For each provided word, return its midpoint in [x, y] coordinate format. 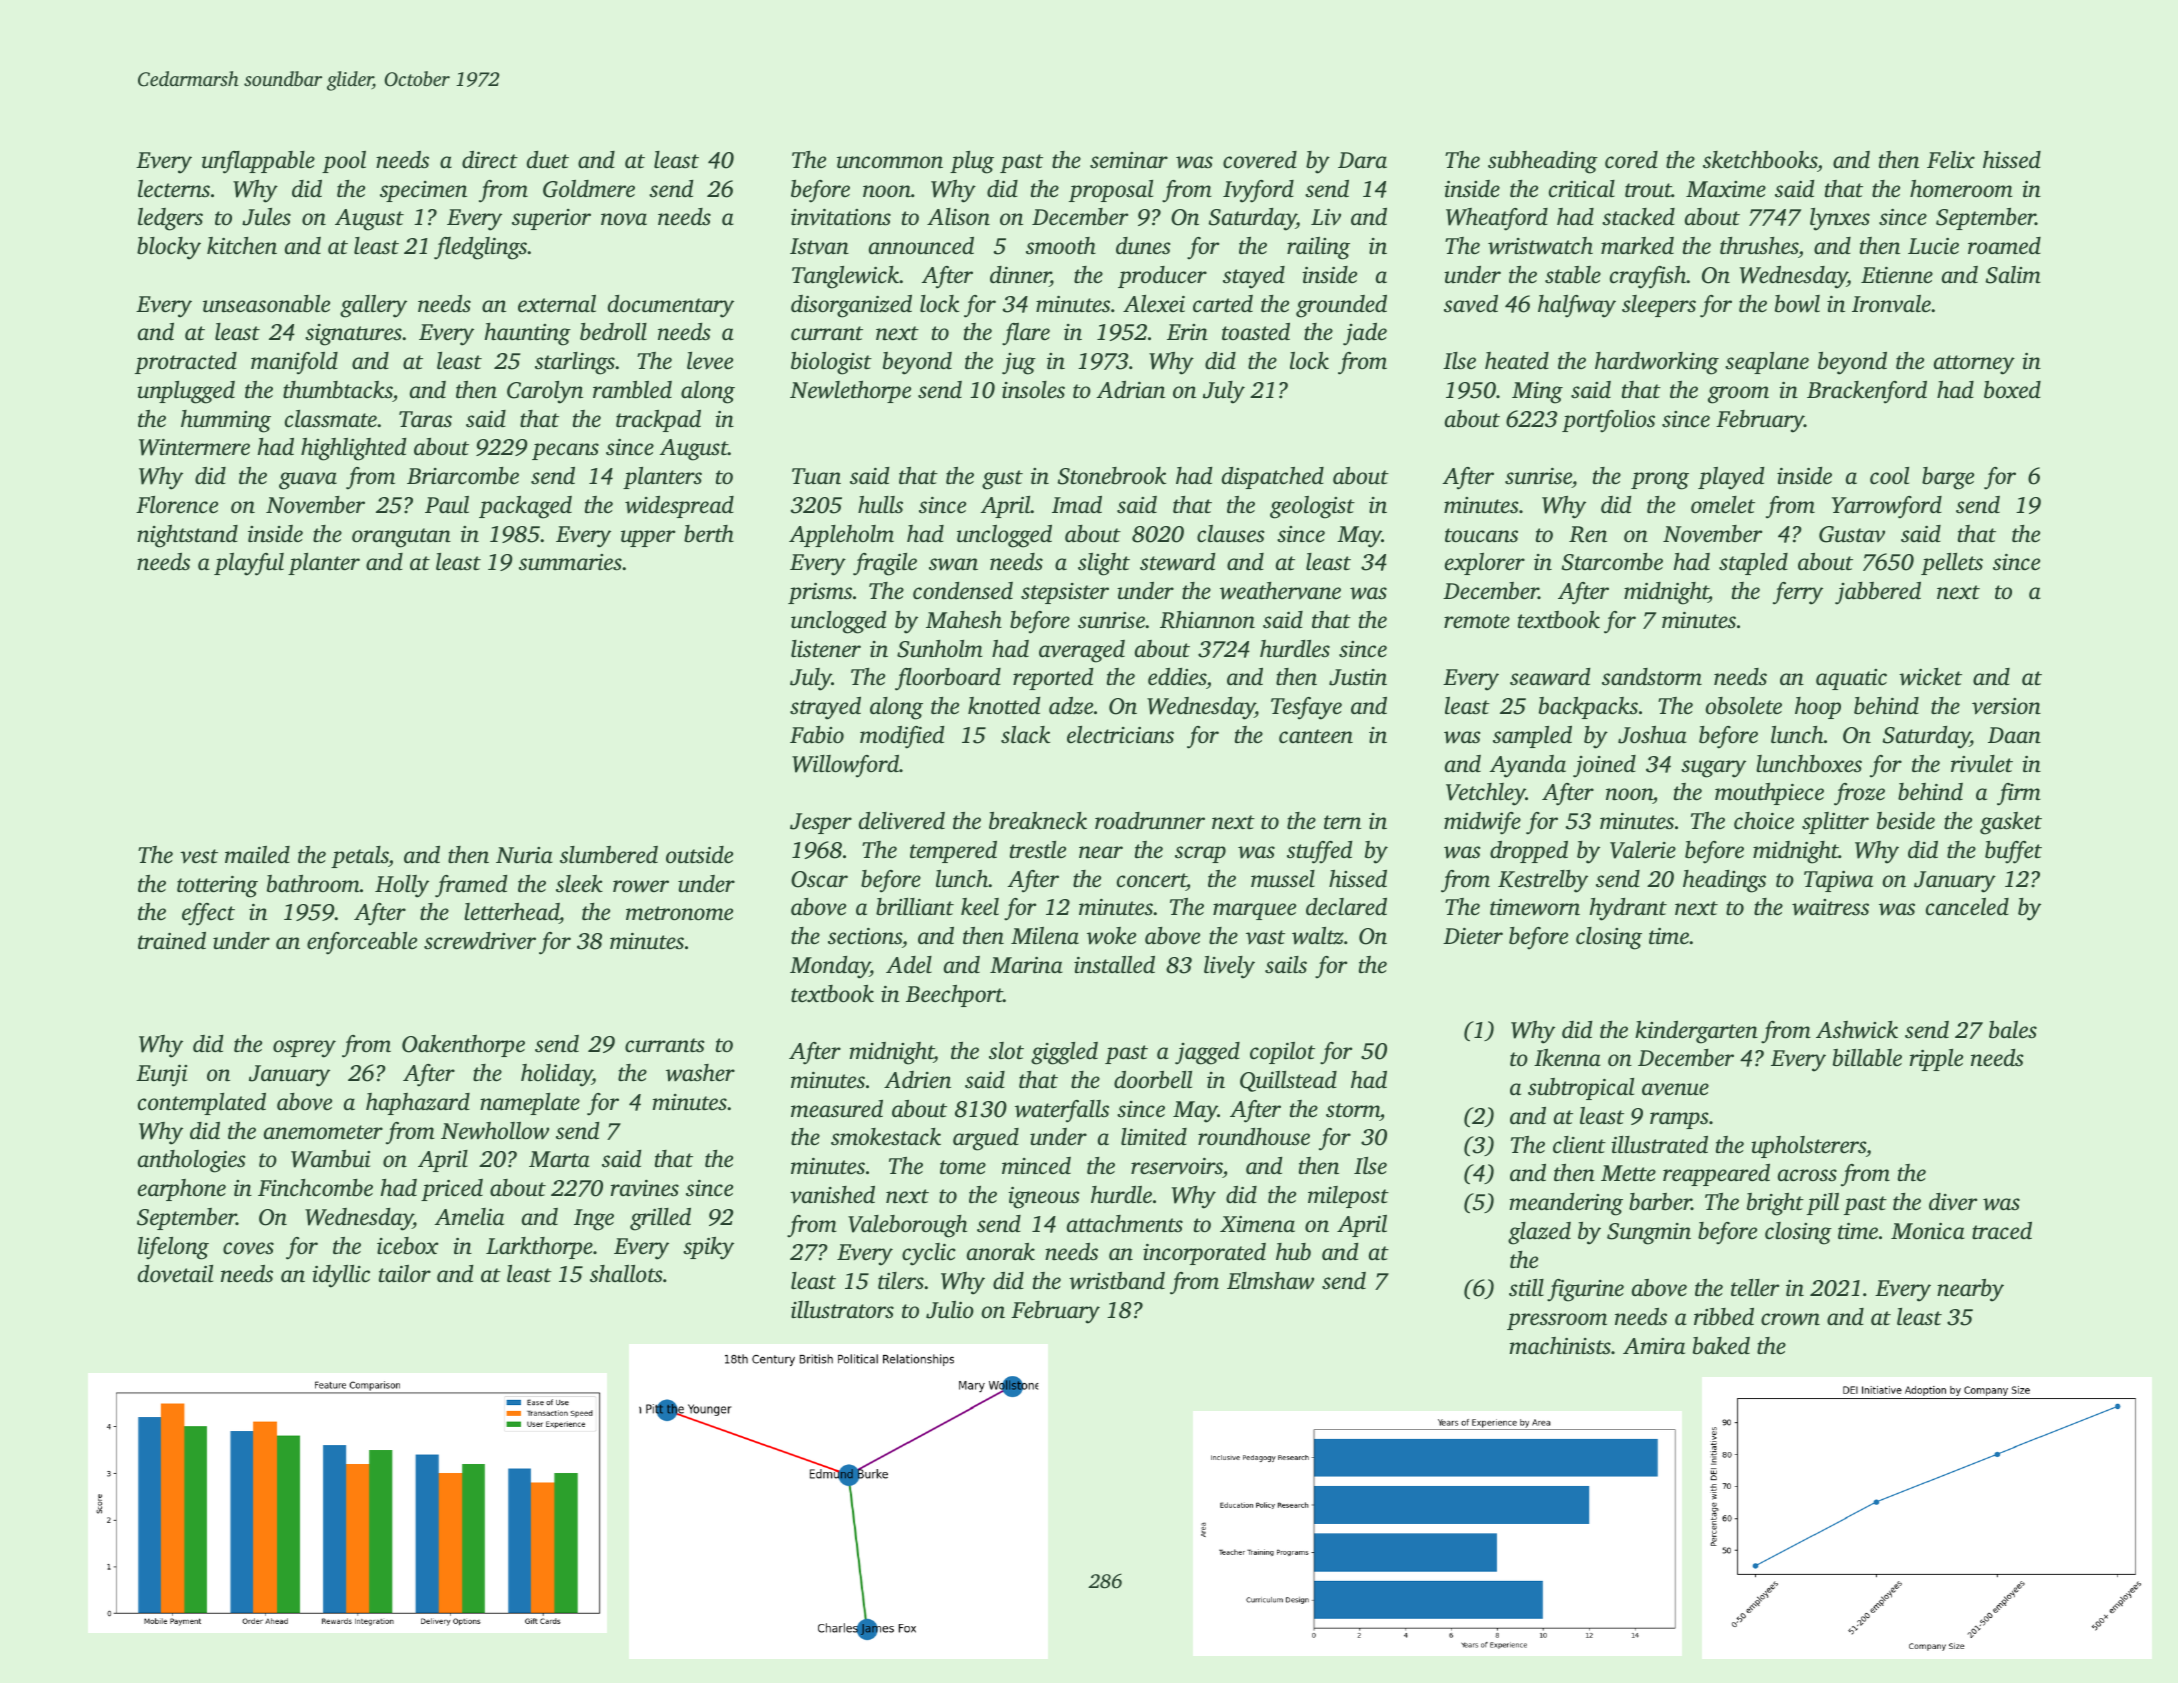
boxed [2012, 390]
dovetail [175, 1274]
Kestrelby [1543, 881]
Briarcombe [463, 476]
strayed [825, 708]
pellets [1952, 564]
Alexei [1154, 303]
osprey [304, 1049]
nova [624, 219]
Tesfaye [1306, 708]
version [2006, 706]
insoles [1033, 390]
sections [865, 936]
